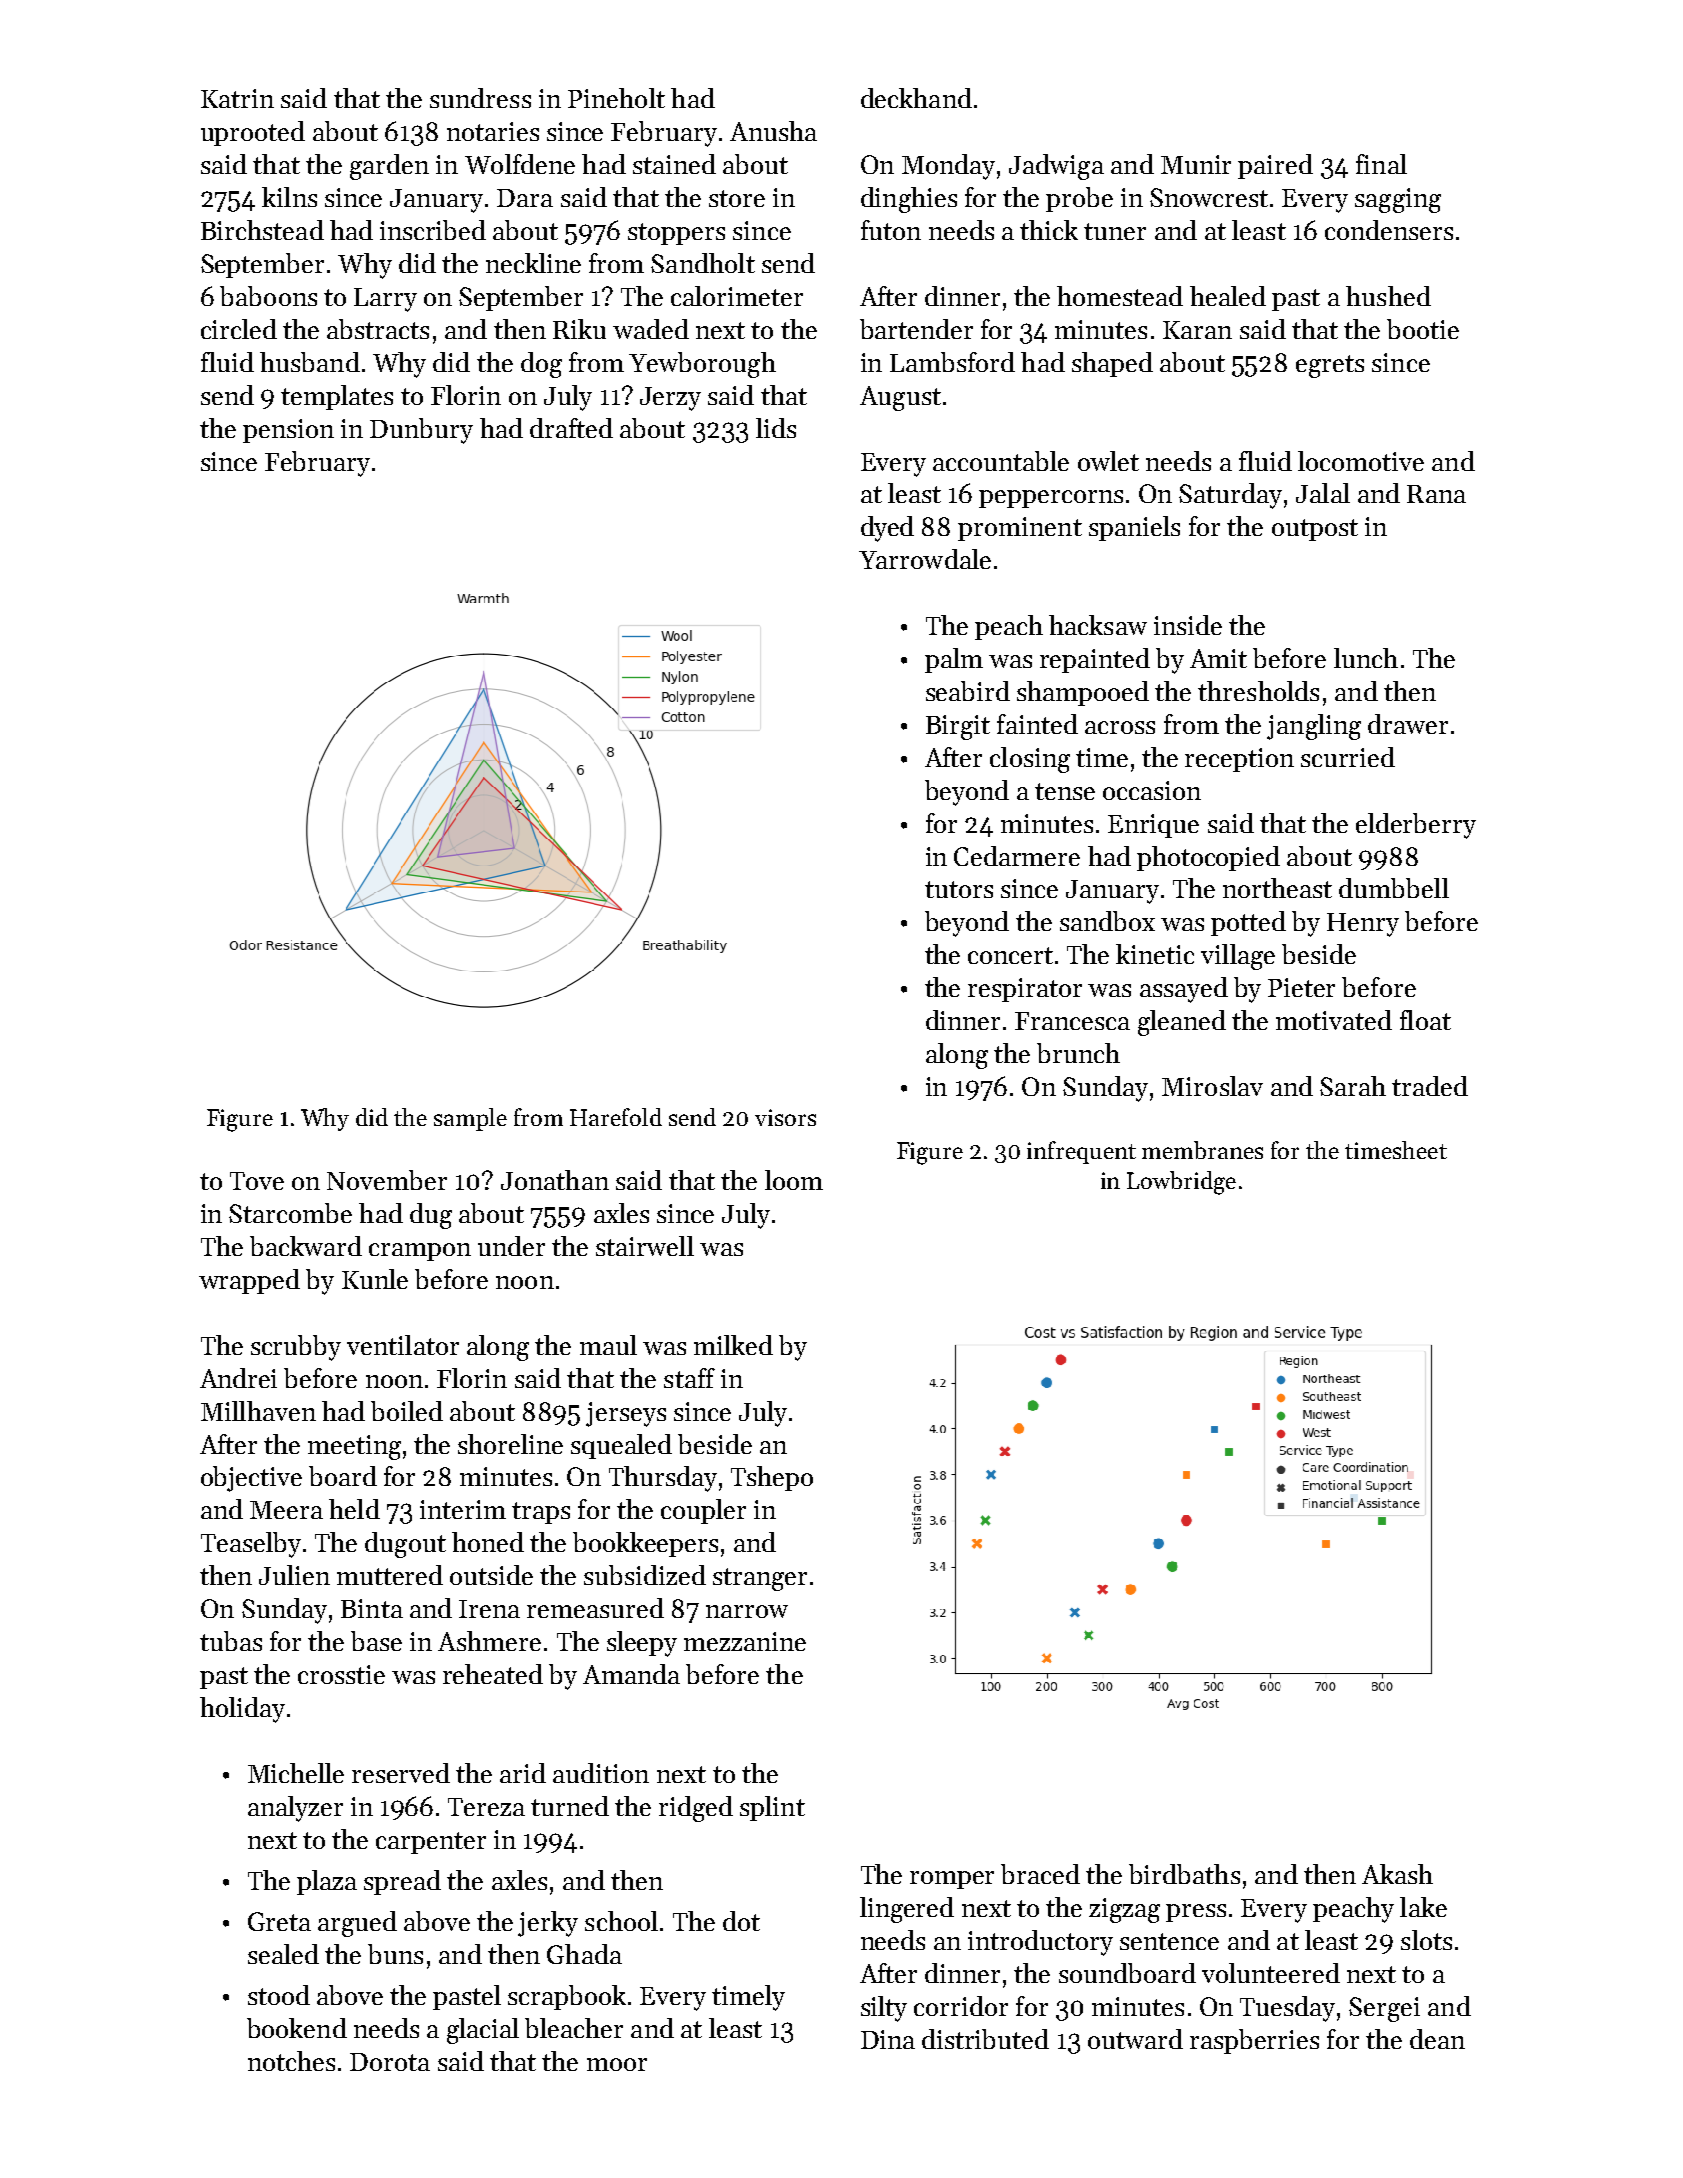  Describe the element at coordinates (470, 1119) in the screenshot. I see `sample` at that location.
